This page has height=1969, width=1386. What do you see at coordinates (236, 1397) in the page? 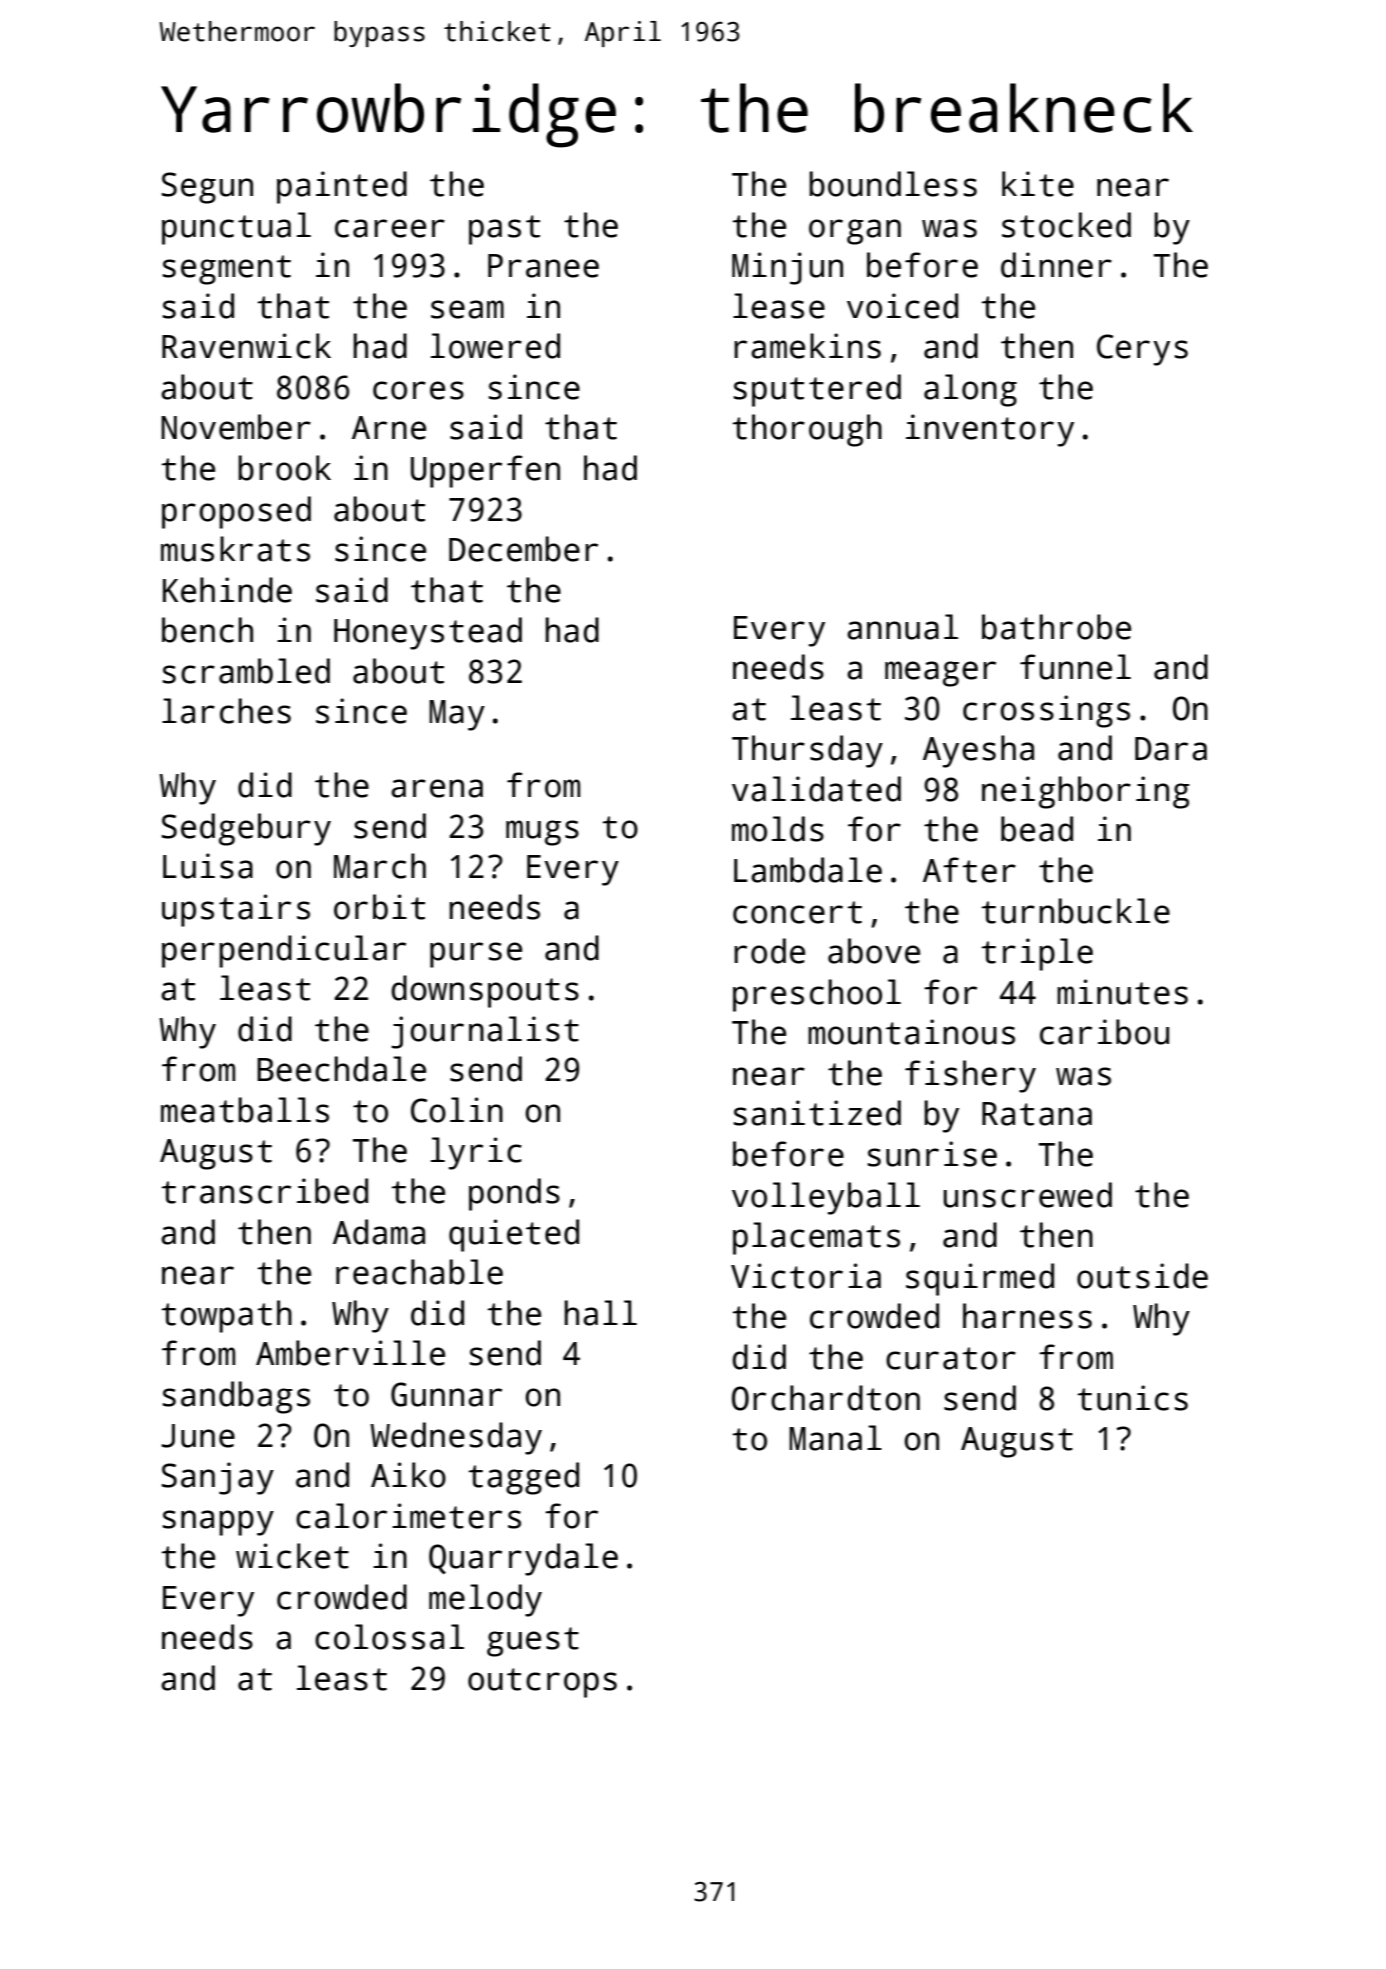
I see `sandbags` at bounding box center [236, 1397].
